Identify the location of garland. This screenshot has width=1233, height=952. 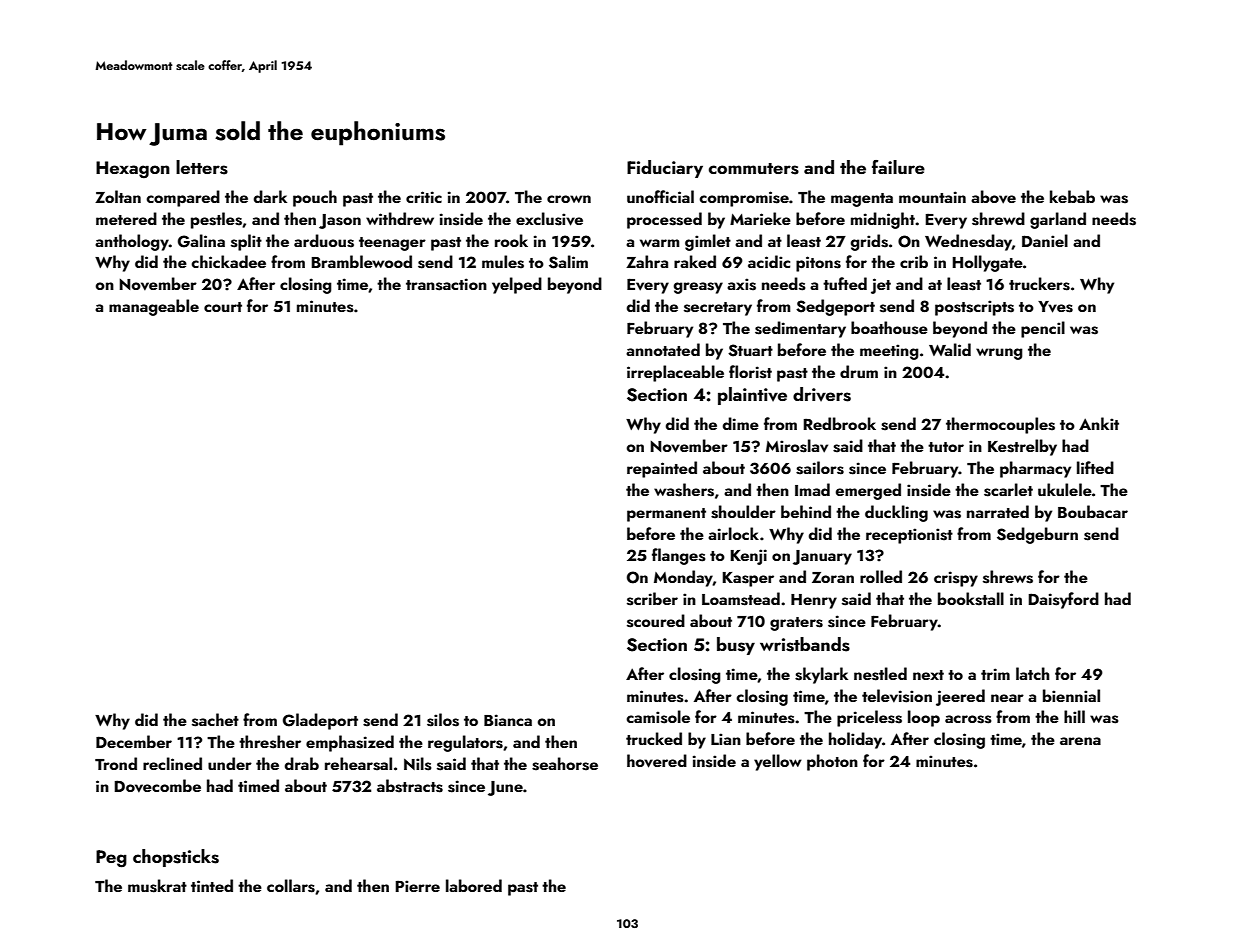
(1058, 220).
